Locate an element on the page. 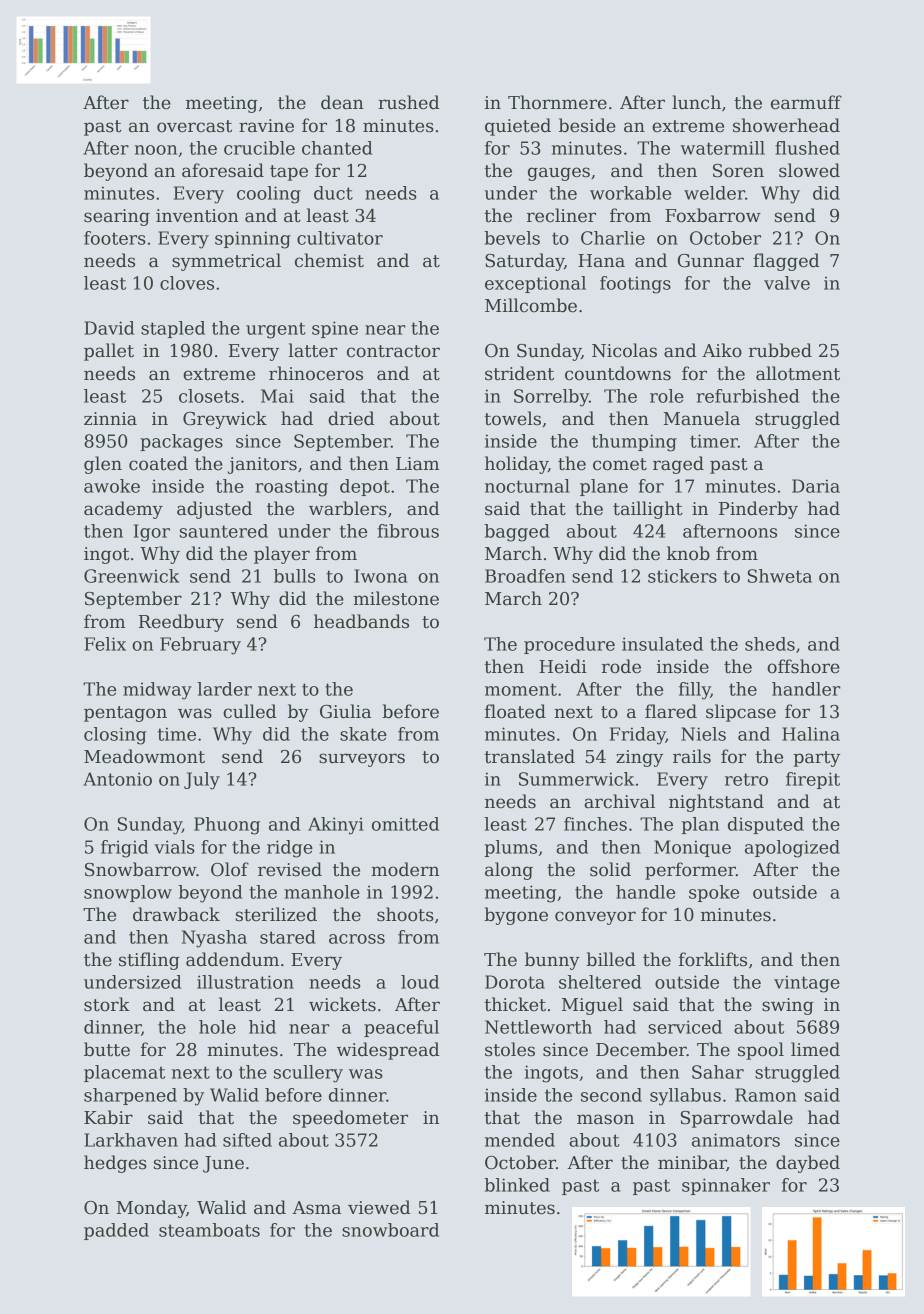 Image resolution: width=924 pixels, height=1314 pixels. rushed is located at coordinates (408, 102).
